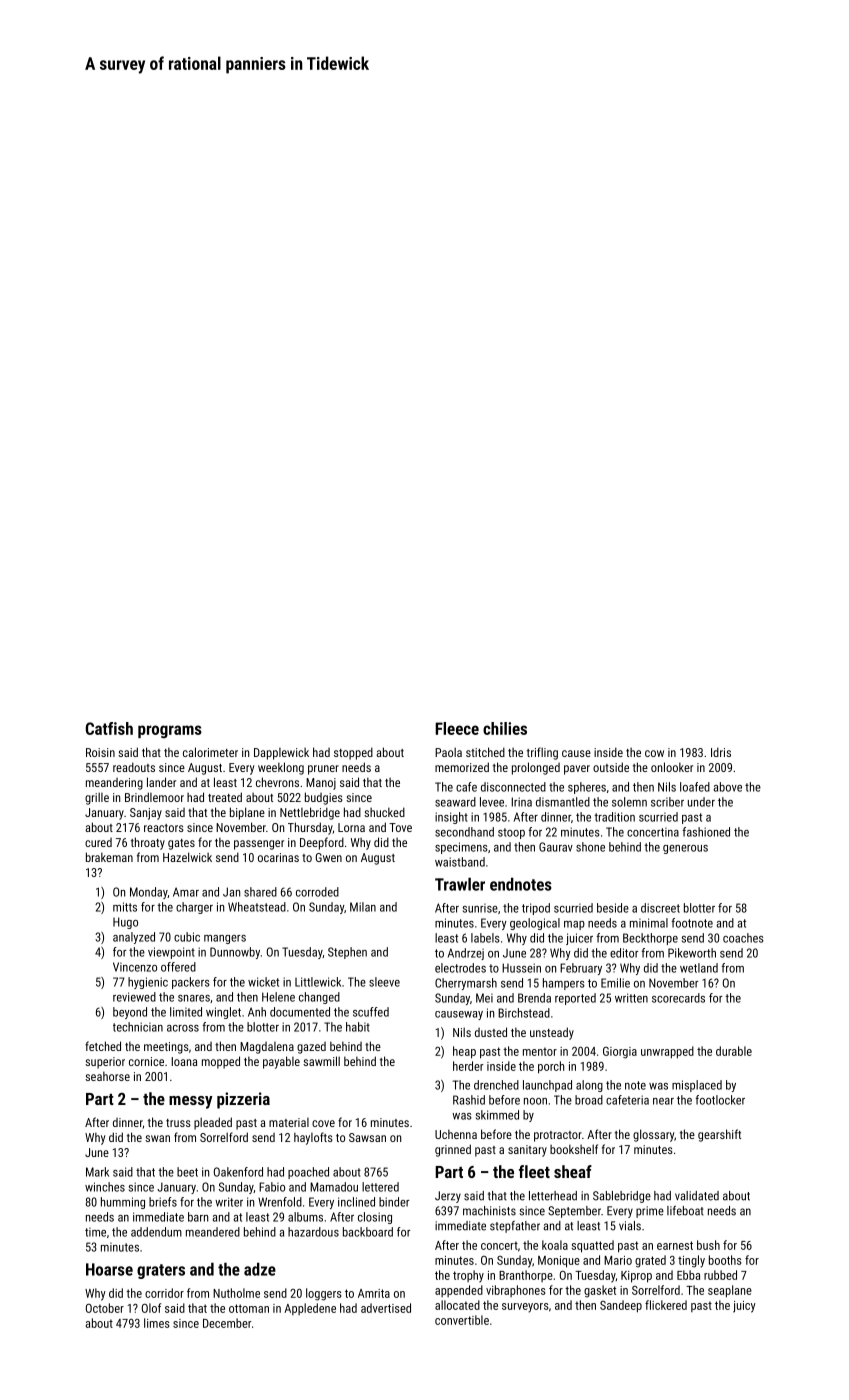 The height and width of the page is (1400, 849). Describe the element at coordinates (462, 1320) in the page. I see `convertible` at that location.
